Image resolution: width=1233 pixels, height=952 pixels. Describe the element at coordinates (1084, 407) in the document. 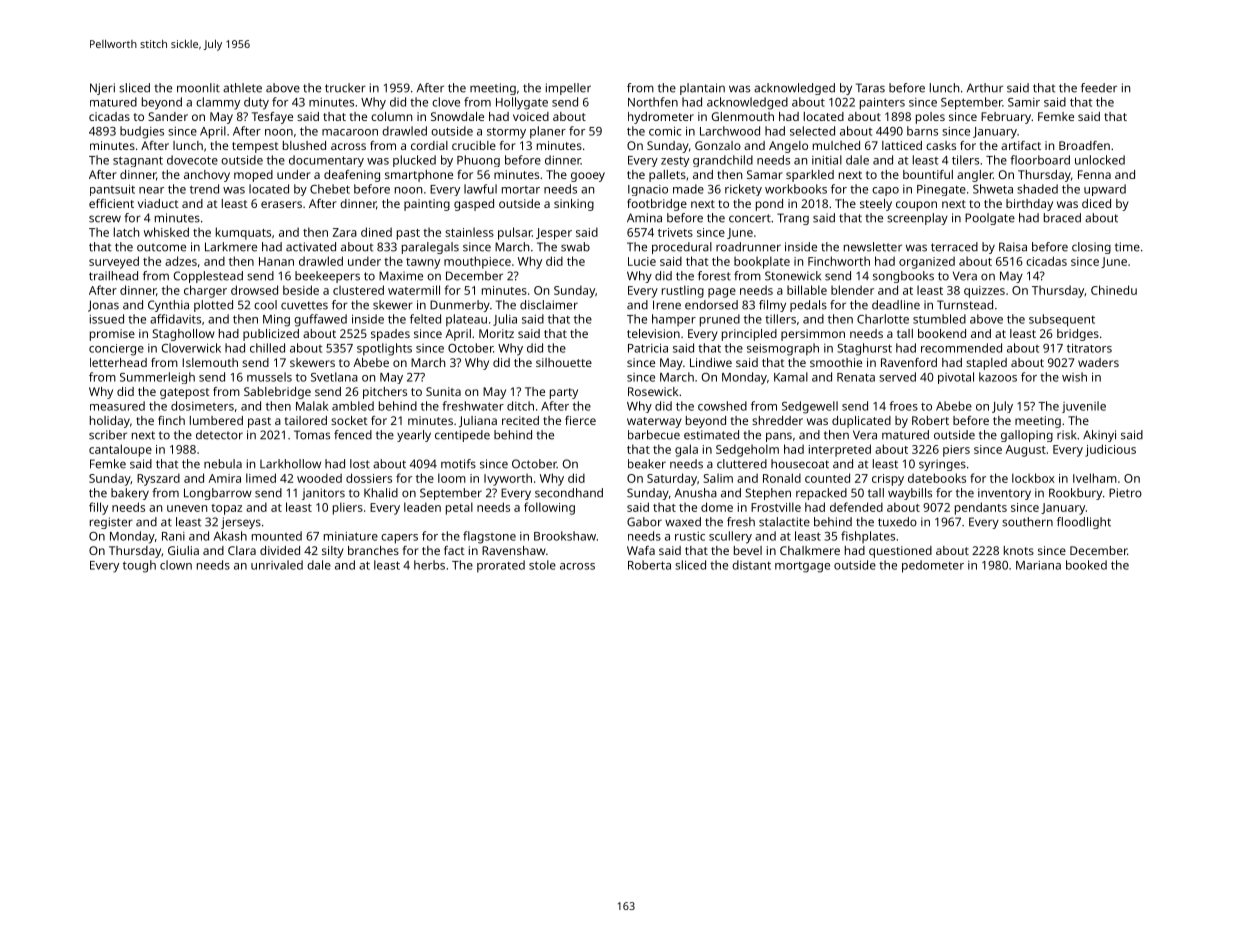

I see `juvenile` at that location.
